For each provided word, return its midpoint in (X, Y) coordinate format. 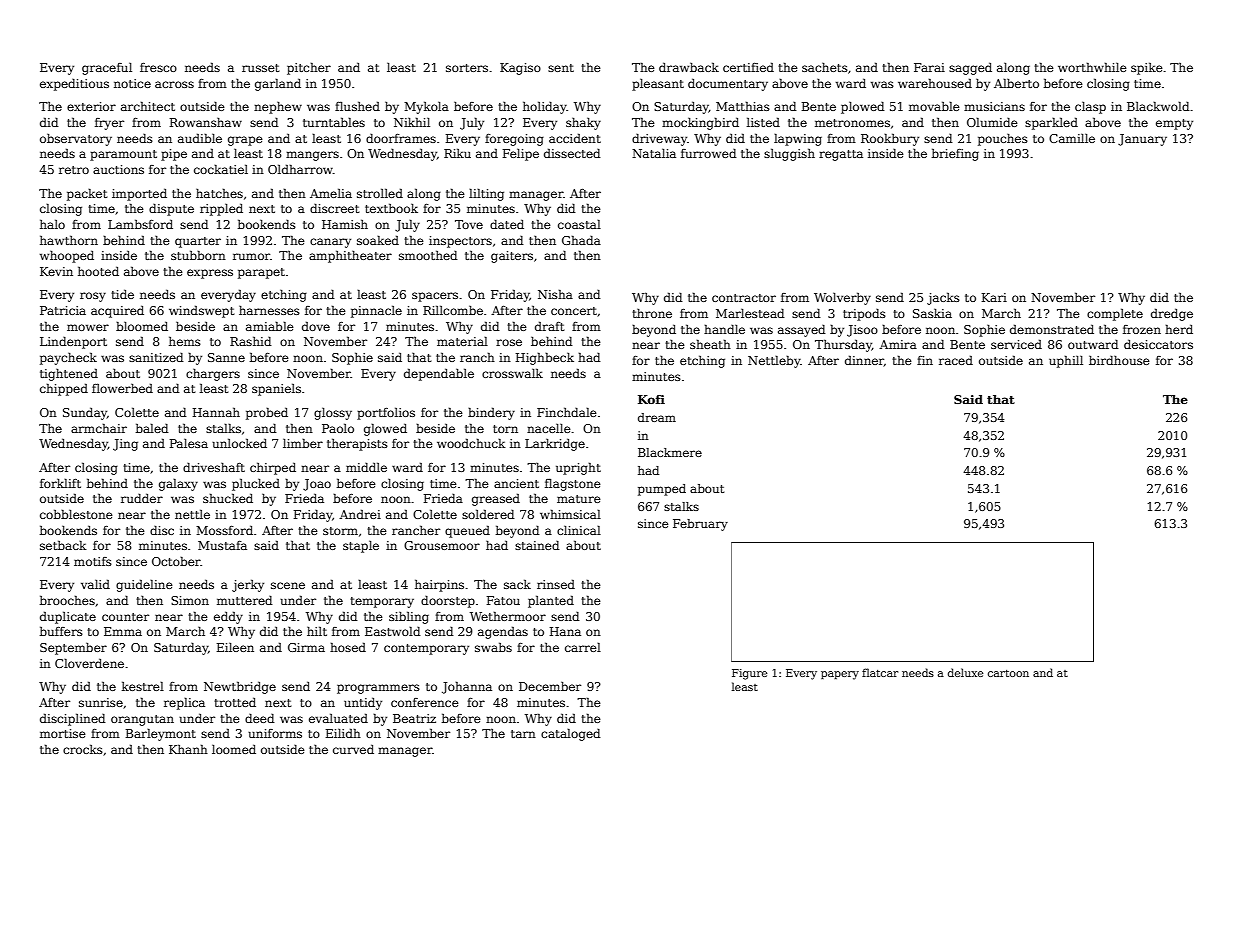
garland (278, 84)
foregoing (514, 140)
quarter (198, 242)
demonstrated (1052, 329)
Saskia (932, 313)
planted (551, 601)
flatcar (880, 672)
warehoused (935, 83)
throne (652, 313)
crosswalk (512, 373)
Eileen (235, 647)
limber (303, 443)
